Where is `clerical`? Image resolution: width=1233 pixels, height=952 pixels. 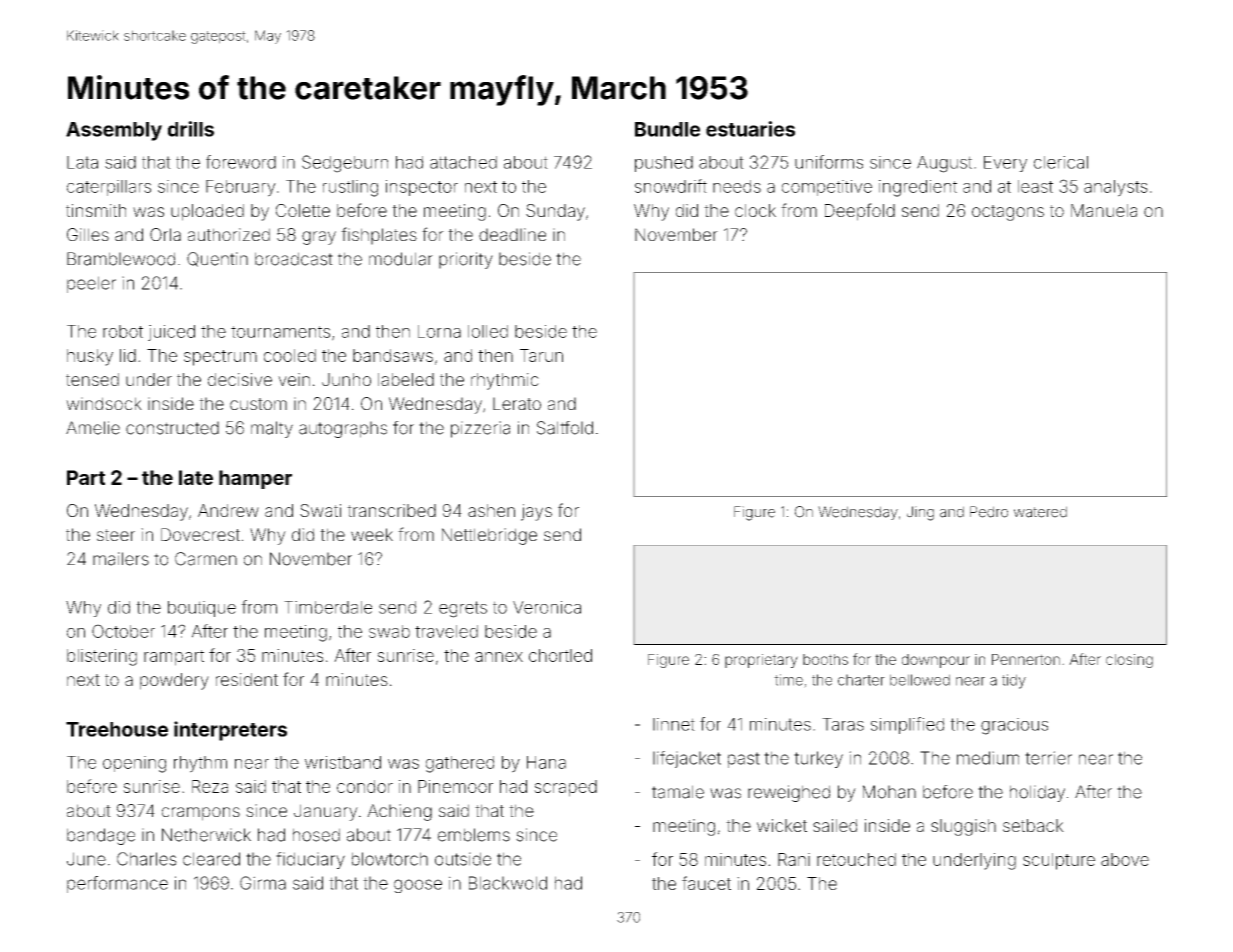 clerical is located at coordinates (1061, 162).
